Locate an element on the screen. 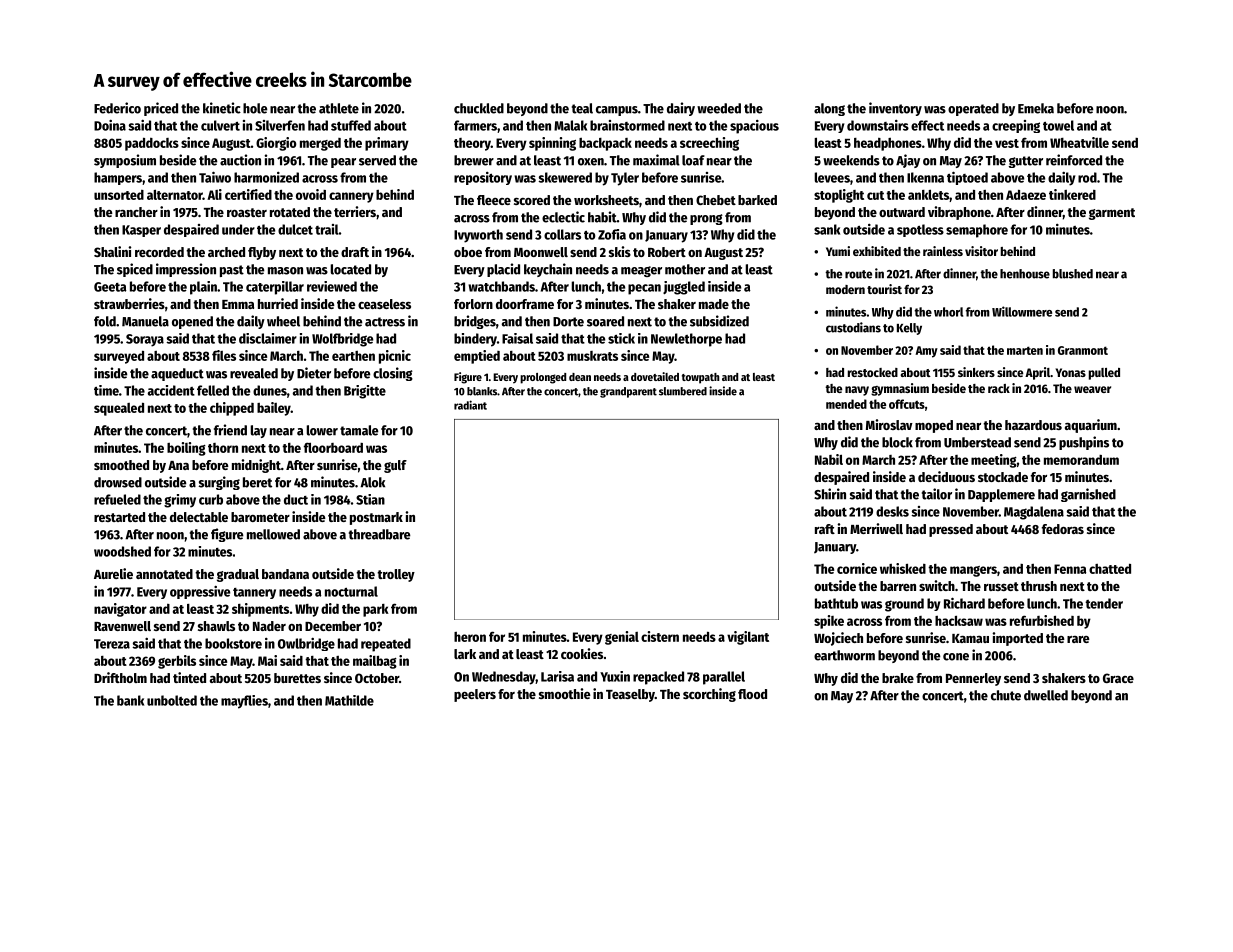  Mathilde is located at coordinates (349, 700).
